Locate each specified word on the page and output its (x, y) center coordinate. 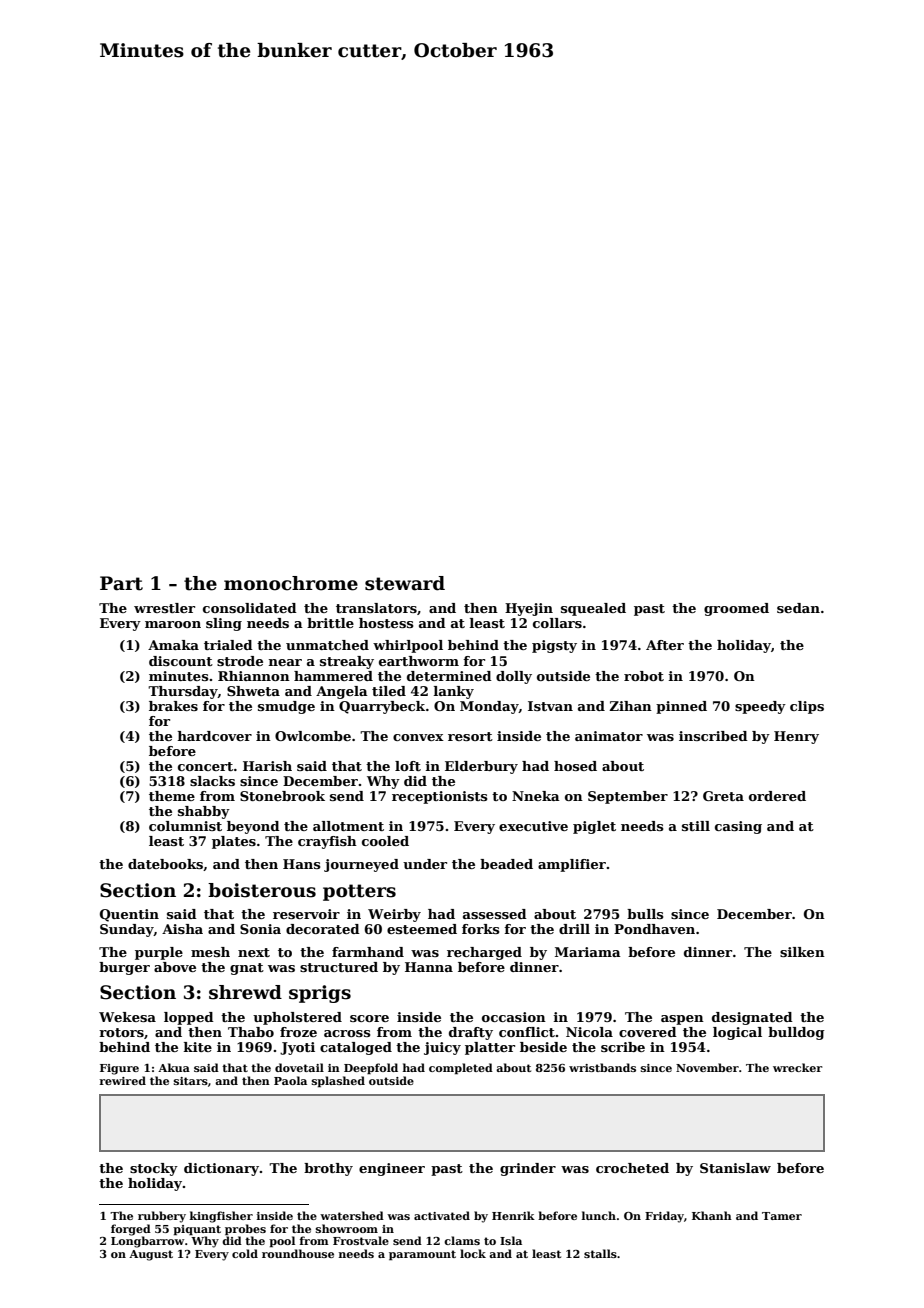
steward (405, 583)
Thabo (251, 1032)
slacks (212, 781)
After (665, 645)
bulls (645, 914)
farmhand (368, 952)
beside (543, 1047)
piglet (594, 827)
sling (224, 624)
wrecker (798, 1067)
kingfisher (221, 1217)
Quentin (129, 915)
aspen (682, 1020)
